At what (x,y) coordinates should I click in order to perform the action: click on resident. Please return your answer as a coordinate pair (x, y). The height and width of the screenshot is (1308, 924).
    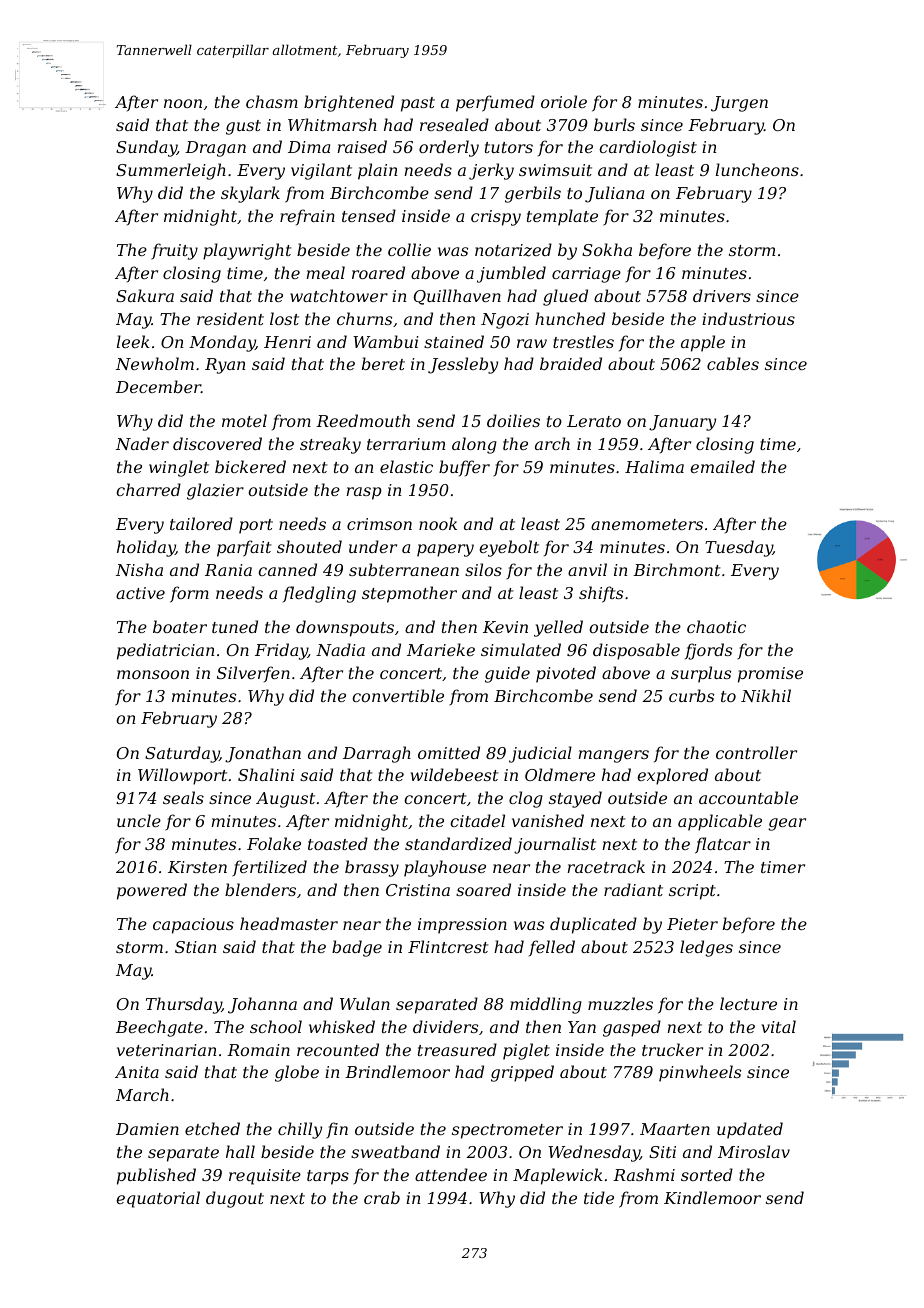
    Looking at the image, I should click on (230, 318).
